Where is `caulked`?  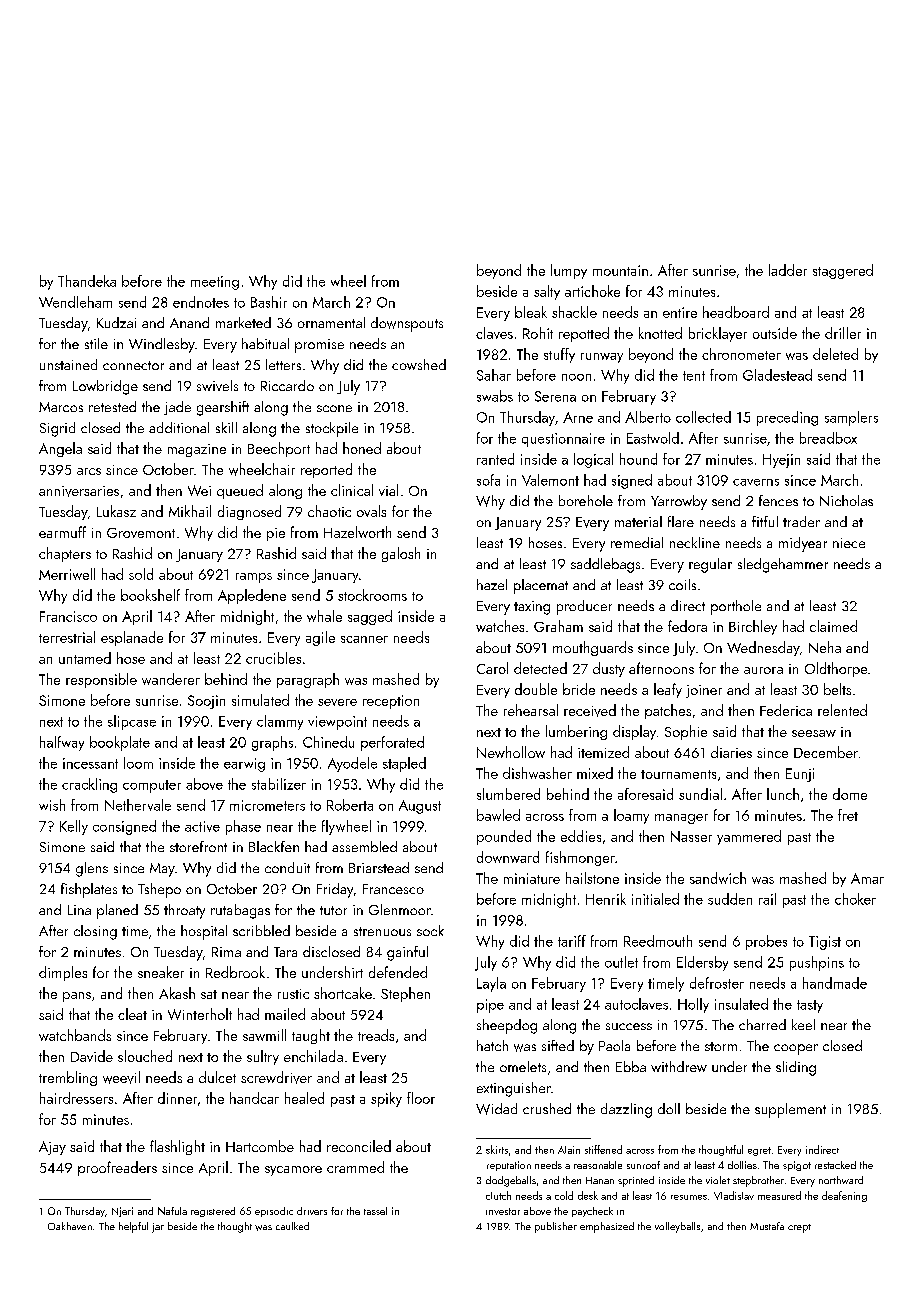
caulked is located at coordinates (292, 1226).
